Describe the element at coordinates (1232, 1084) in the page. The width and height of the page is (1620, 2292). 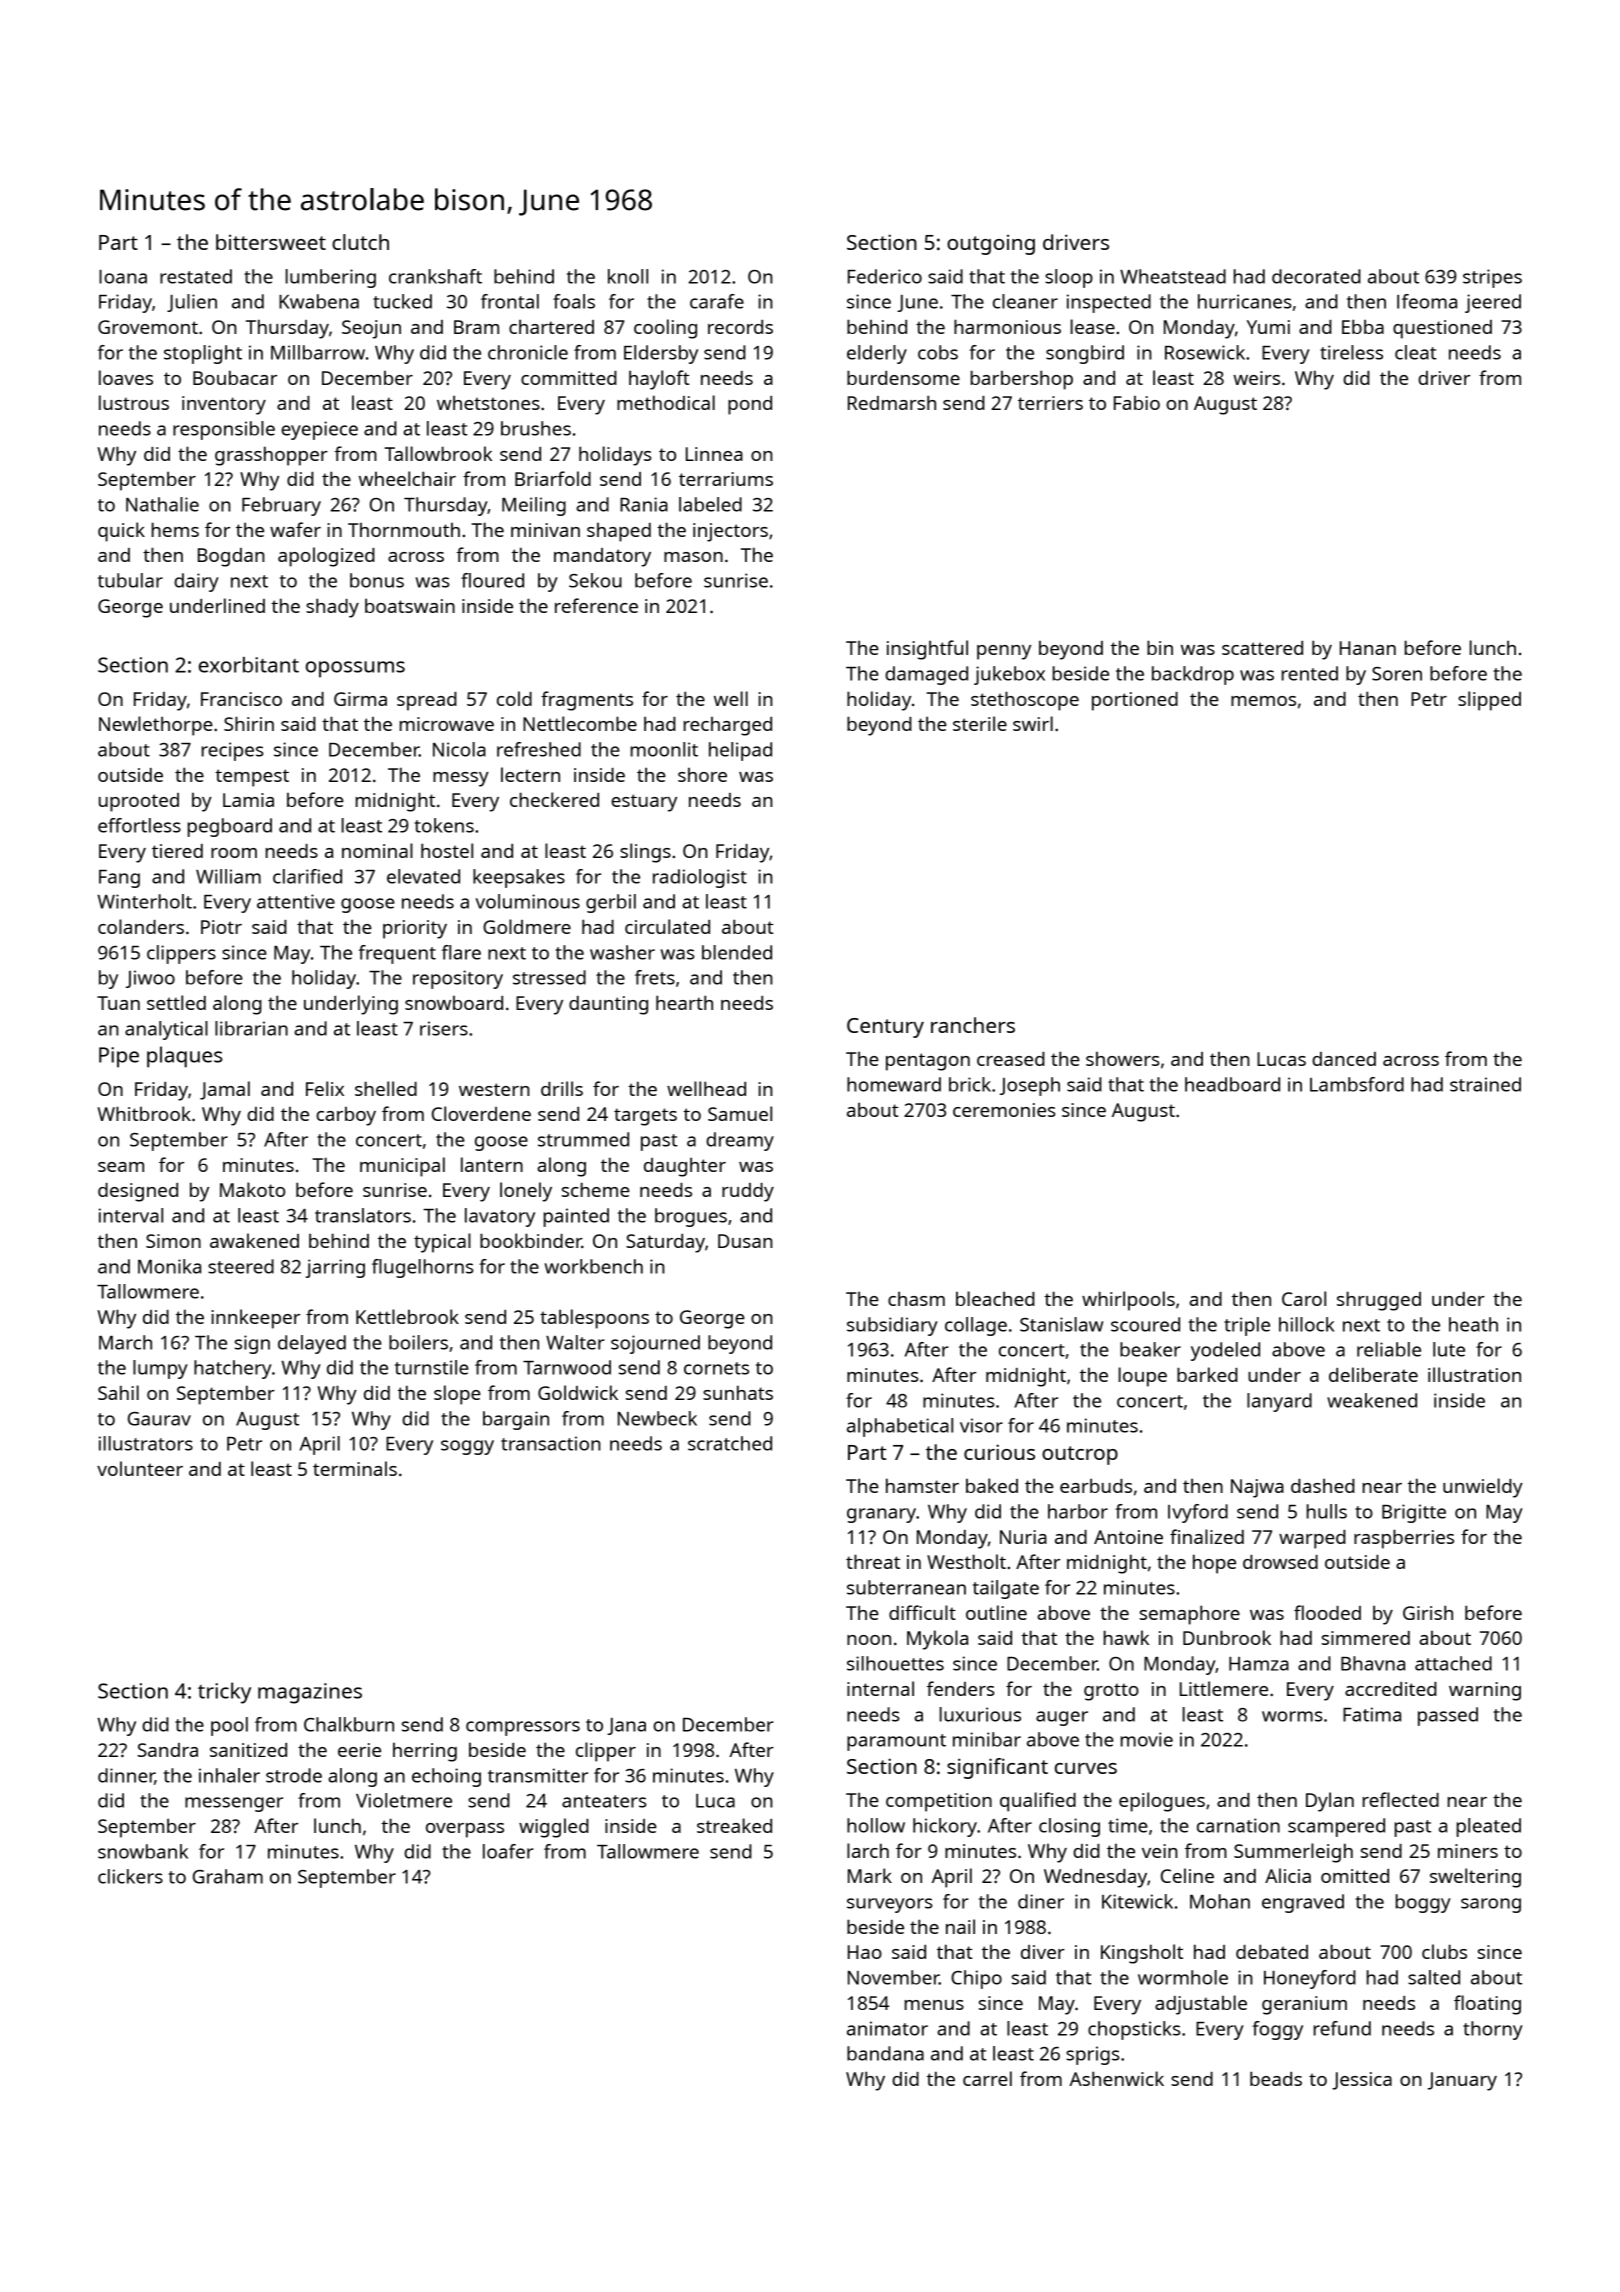
I see `headboard` at that location.
